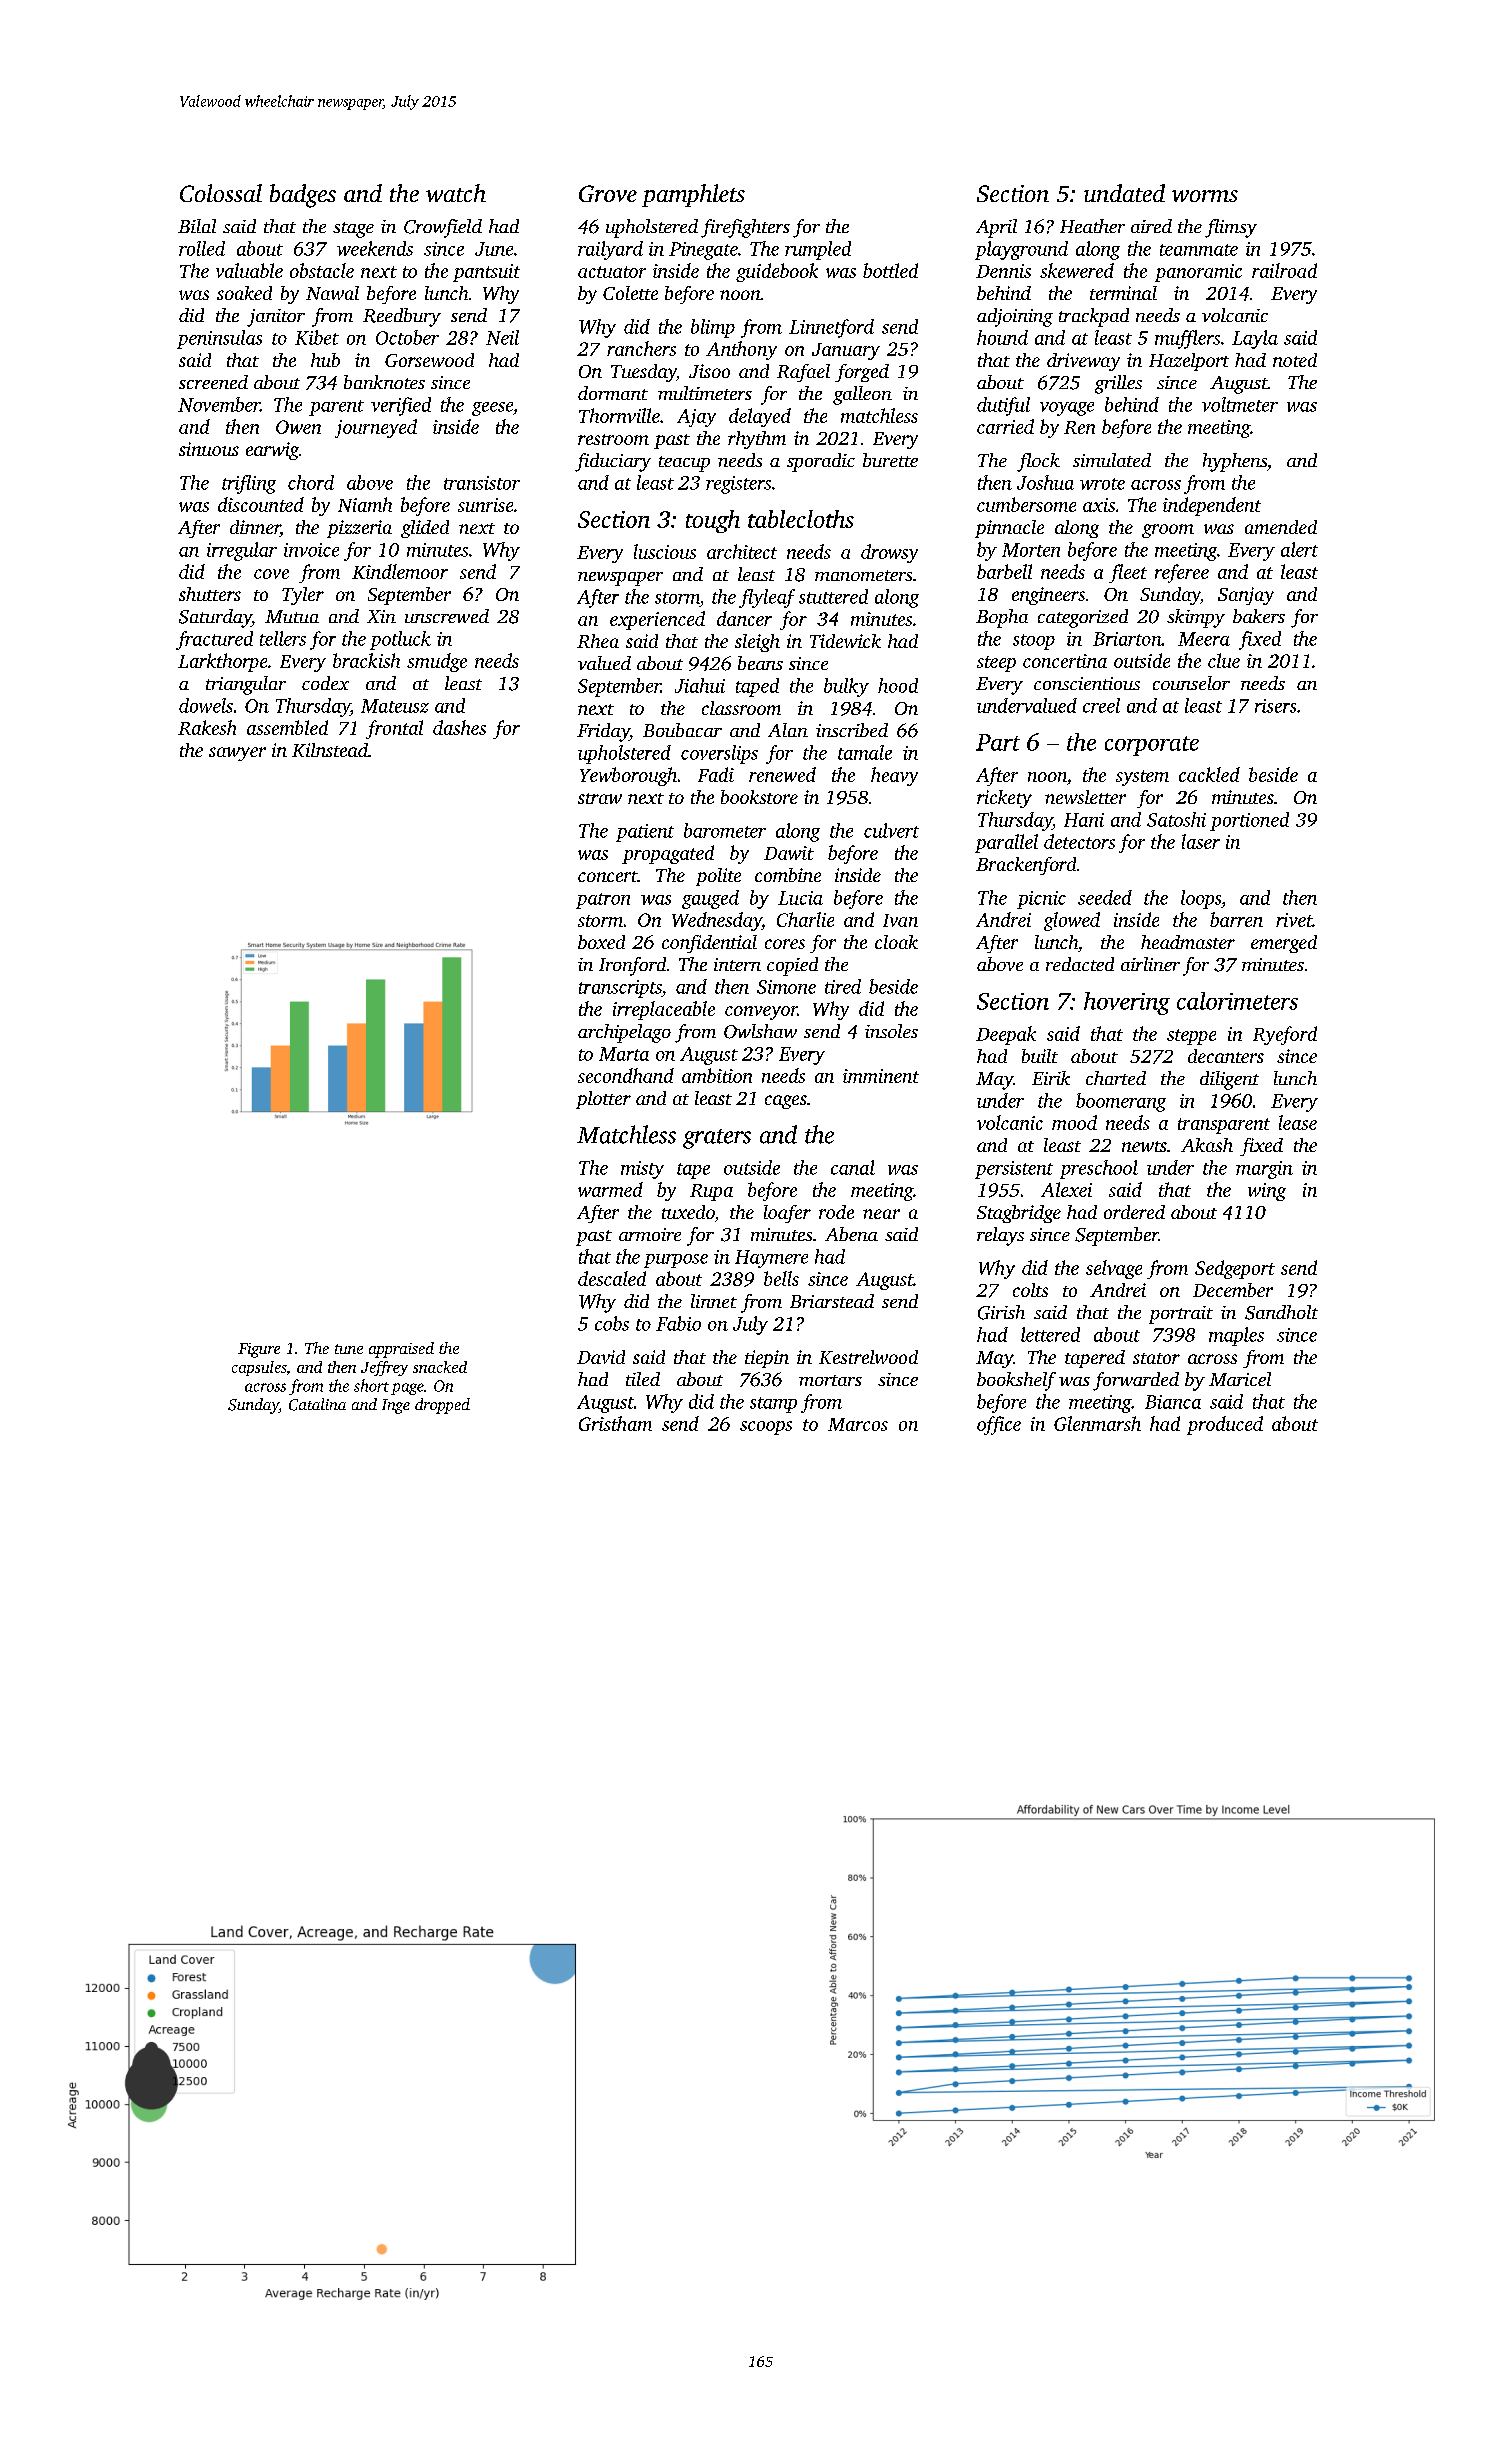 Image resolution: width=1496 pixels, height=2464 pixels. I want to click on capsules, so click(259, 1368).
